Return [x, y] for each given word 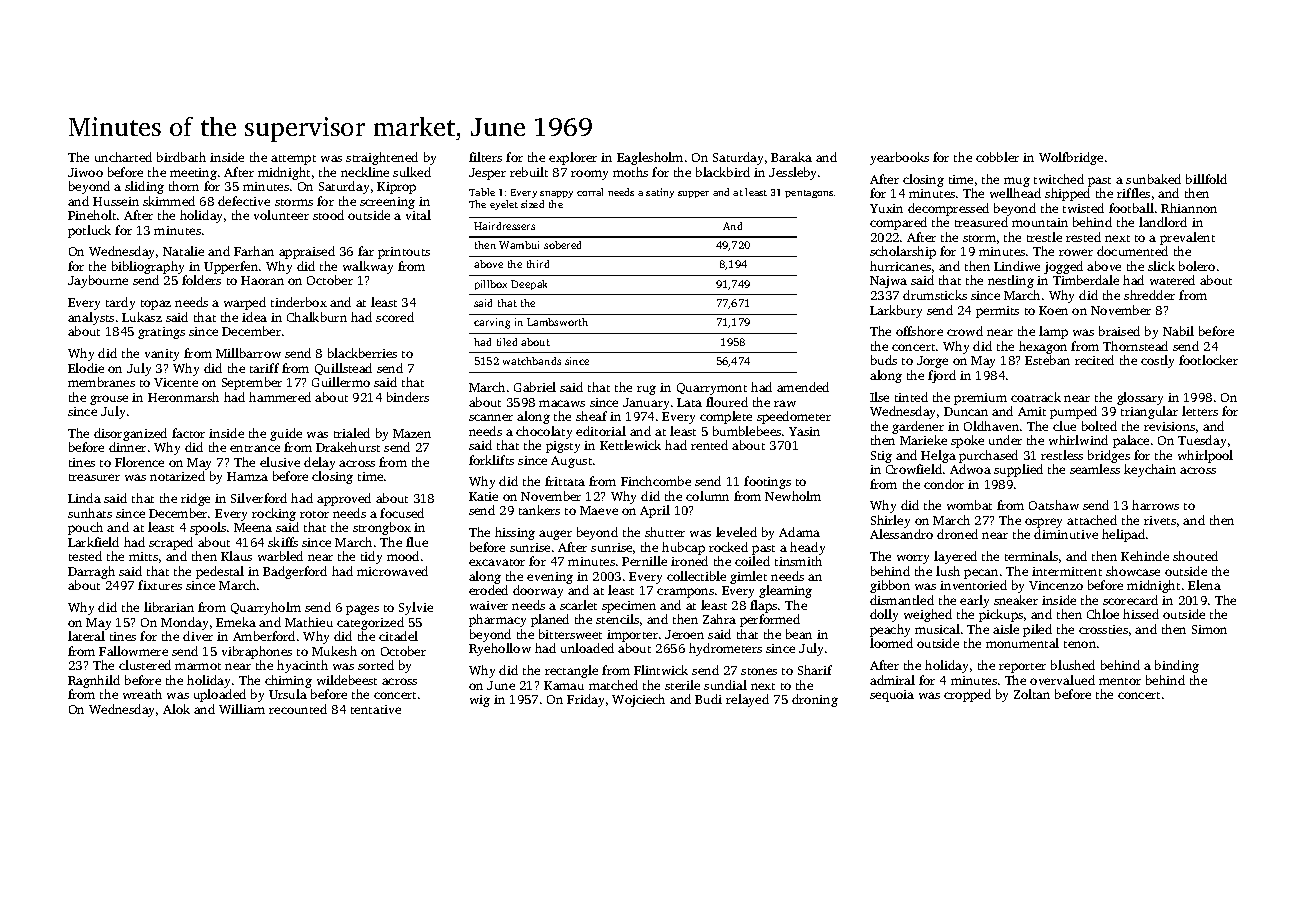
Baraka [791, 157]
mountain [1040, 222]
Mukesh [334, 651]
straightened [382, 158]
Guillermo [341, 382]
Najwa [888, 282]
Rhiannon [1189, 208]
